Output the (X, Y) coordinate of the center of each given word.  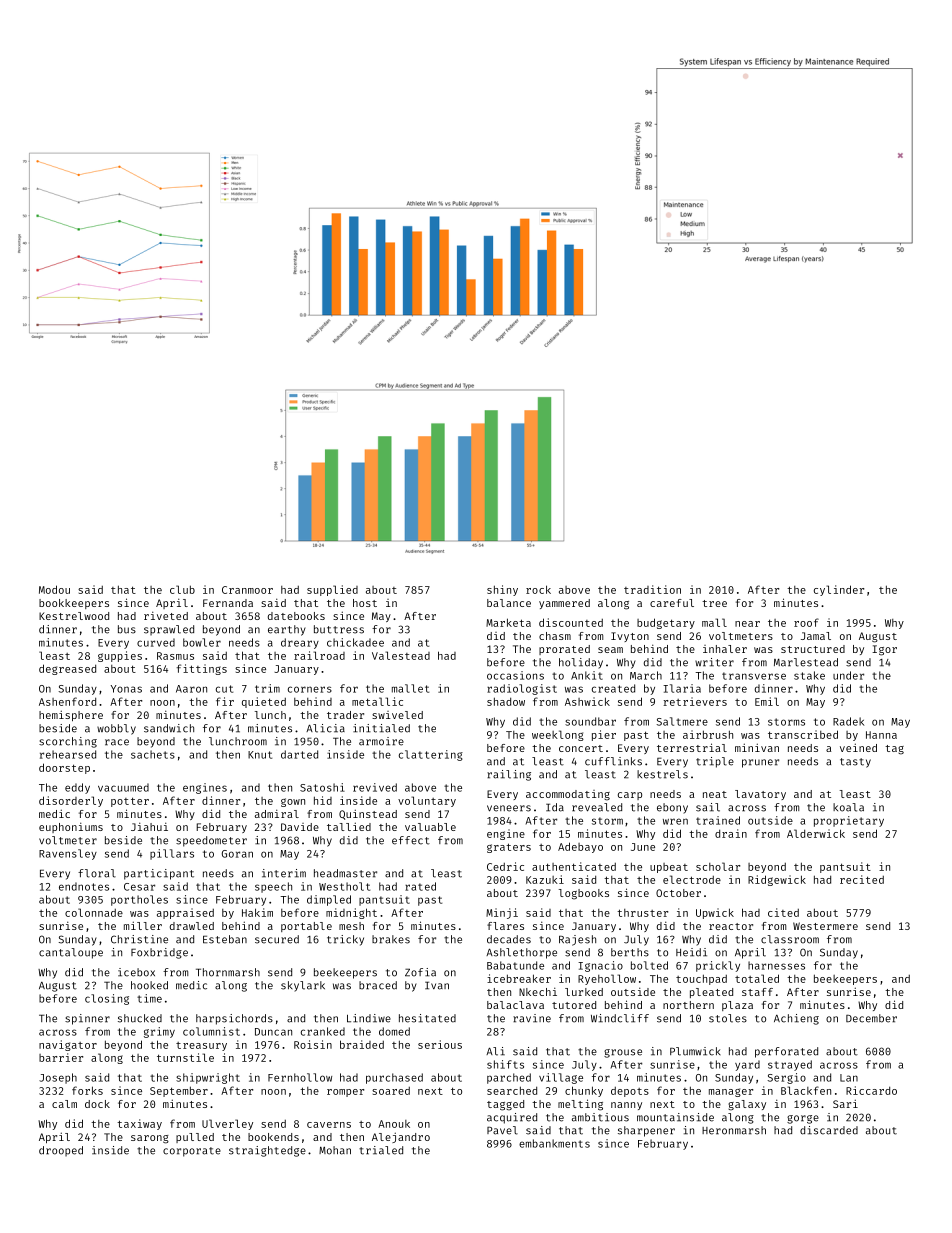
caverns (329, 1125)
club (182, 589)
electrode (692, 879)
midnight (351, 913)
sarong (150, 1139)
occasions (515, 675)
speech (273, 887)
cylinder (839, 590)
